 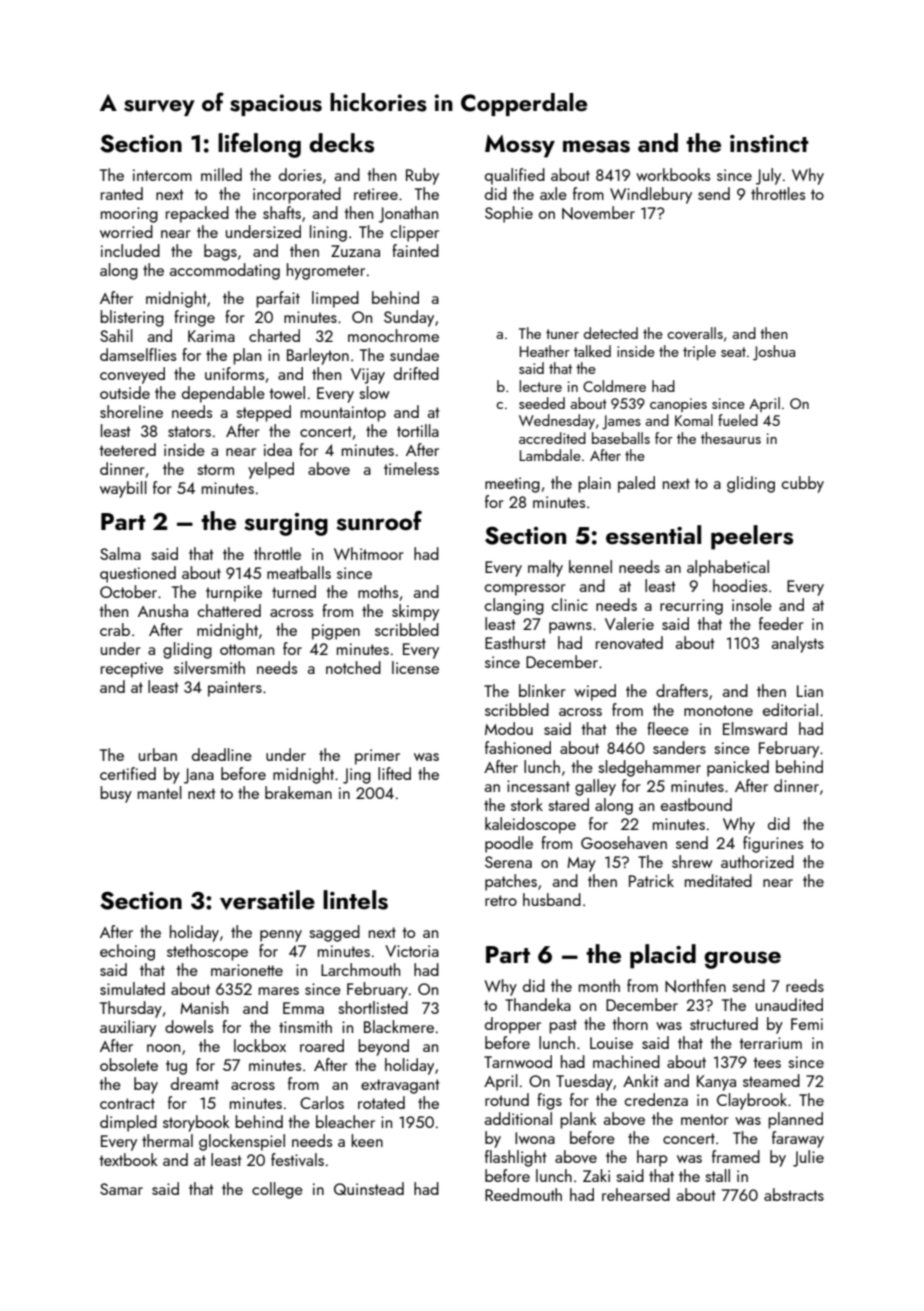 What do you see at coordinates (121, 1189) in the page?
I see `Samar` at bounding box center [121, 1189].
